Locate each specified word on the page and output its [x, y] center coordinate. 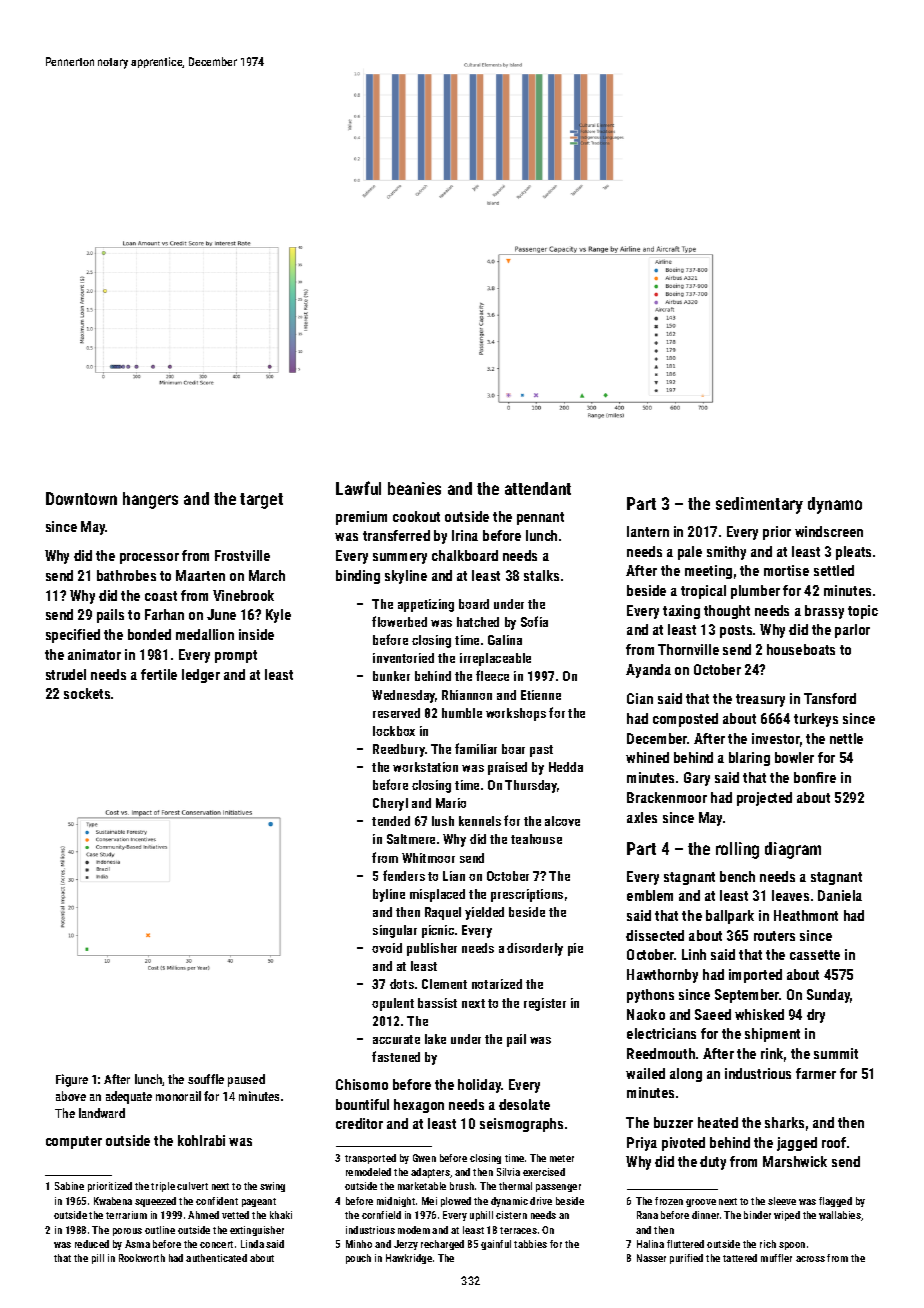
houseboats [801, 649]
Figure [72, 1080]
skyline [406, 577]
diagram [793, 850]
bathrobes [126, 575]
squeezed [155, 1202]
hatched [478, 622]
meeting [708, 572]
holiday [480, 1086]
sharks [784, 1122]
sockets [87, 693]
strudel [66, 674]
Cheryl [390, 804]
